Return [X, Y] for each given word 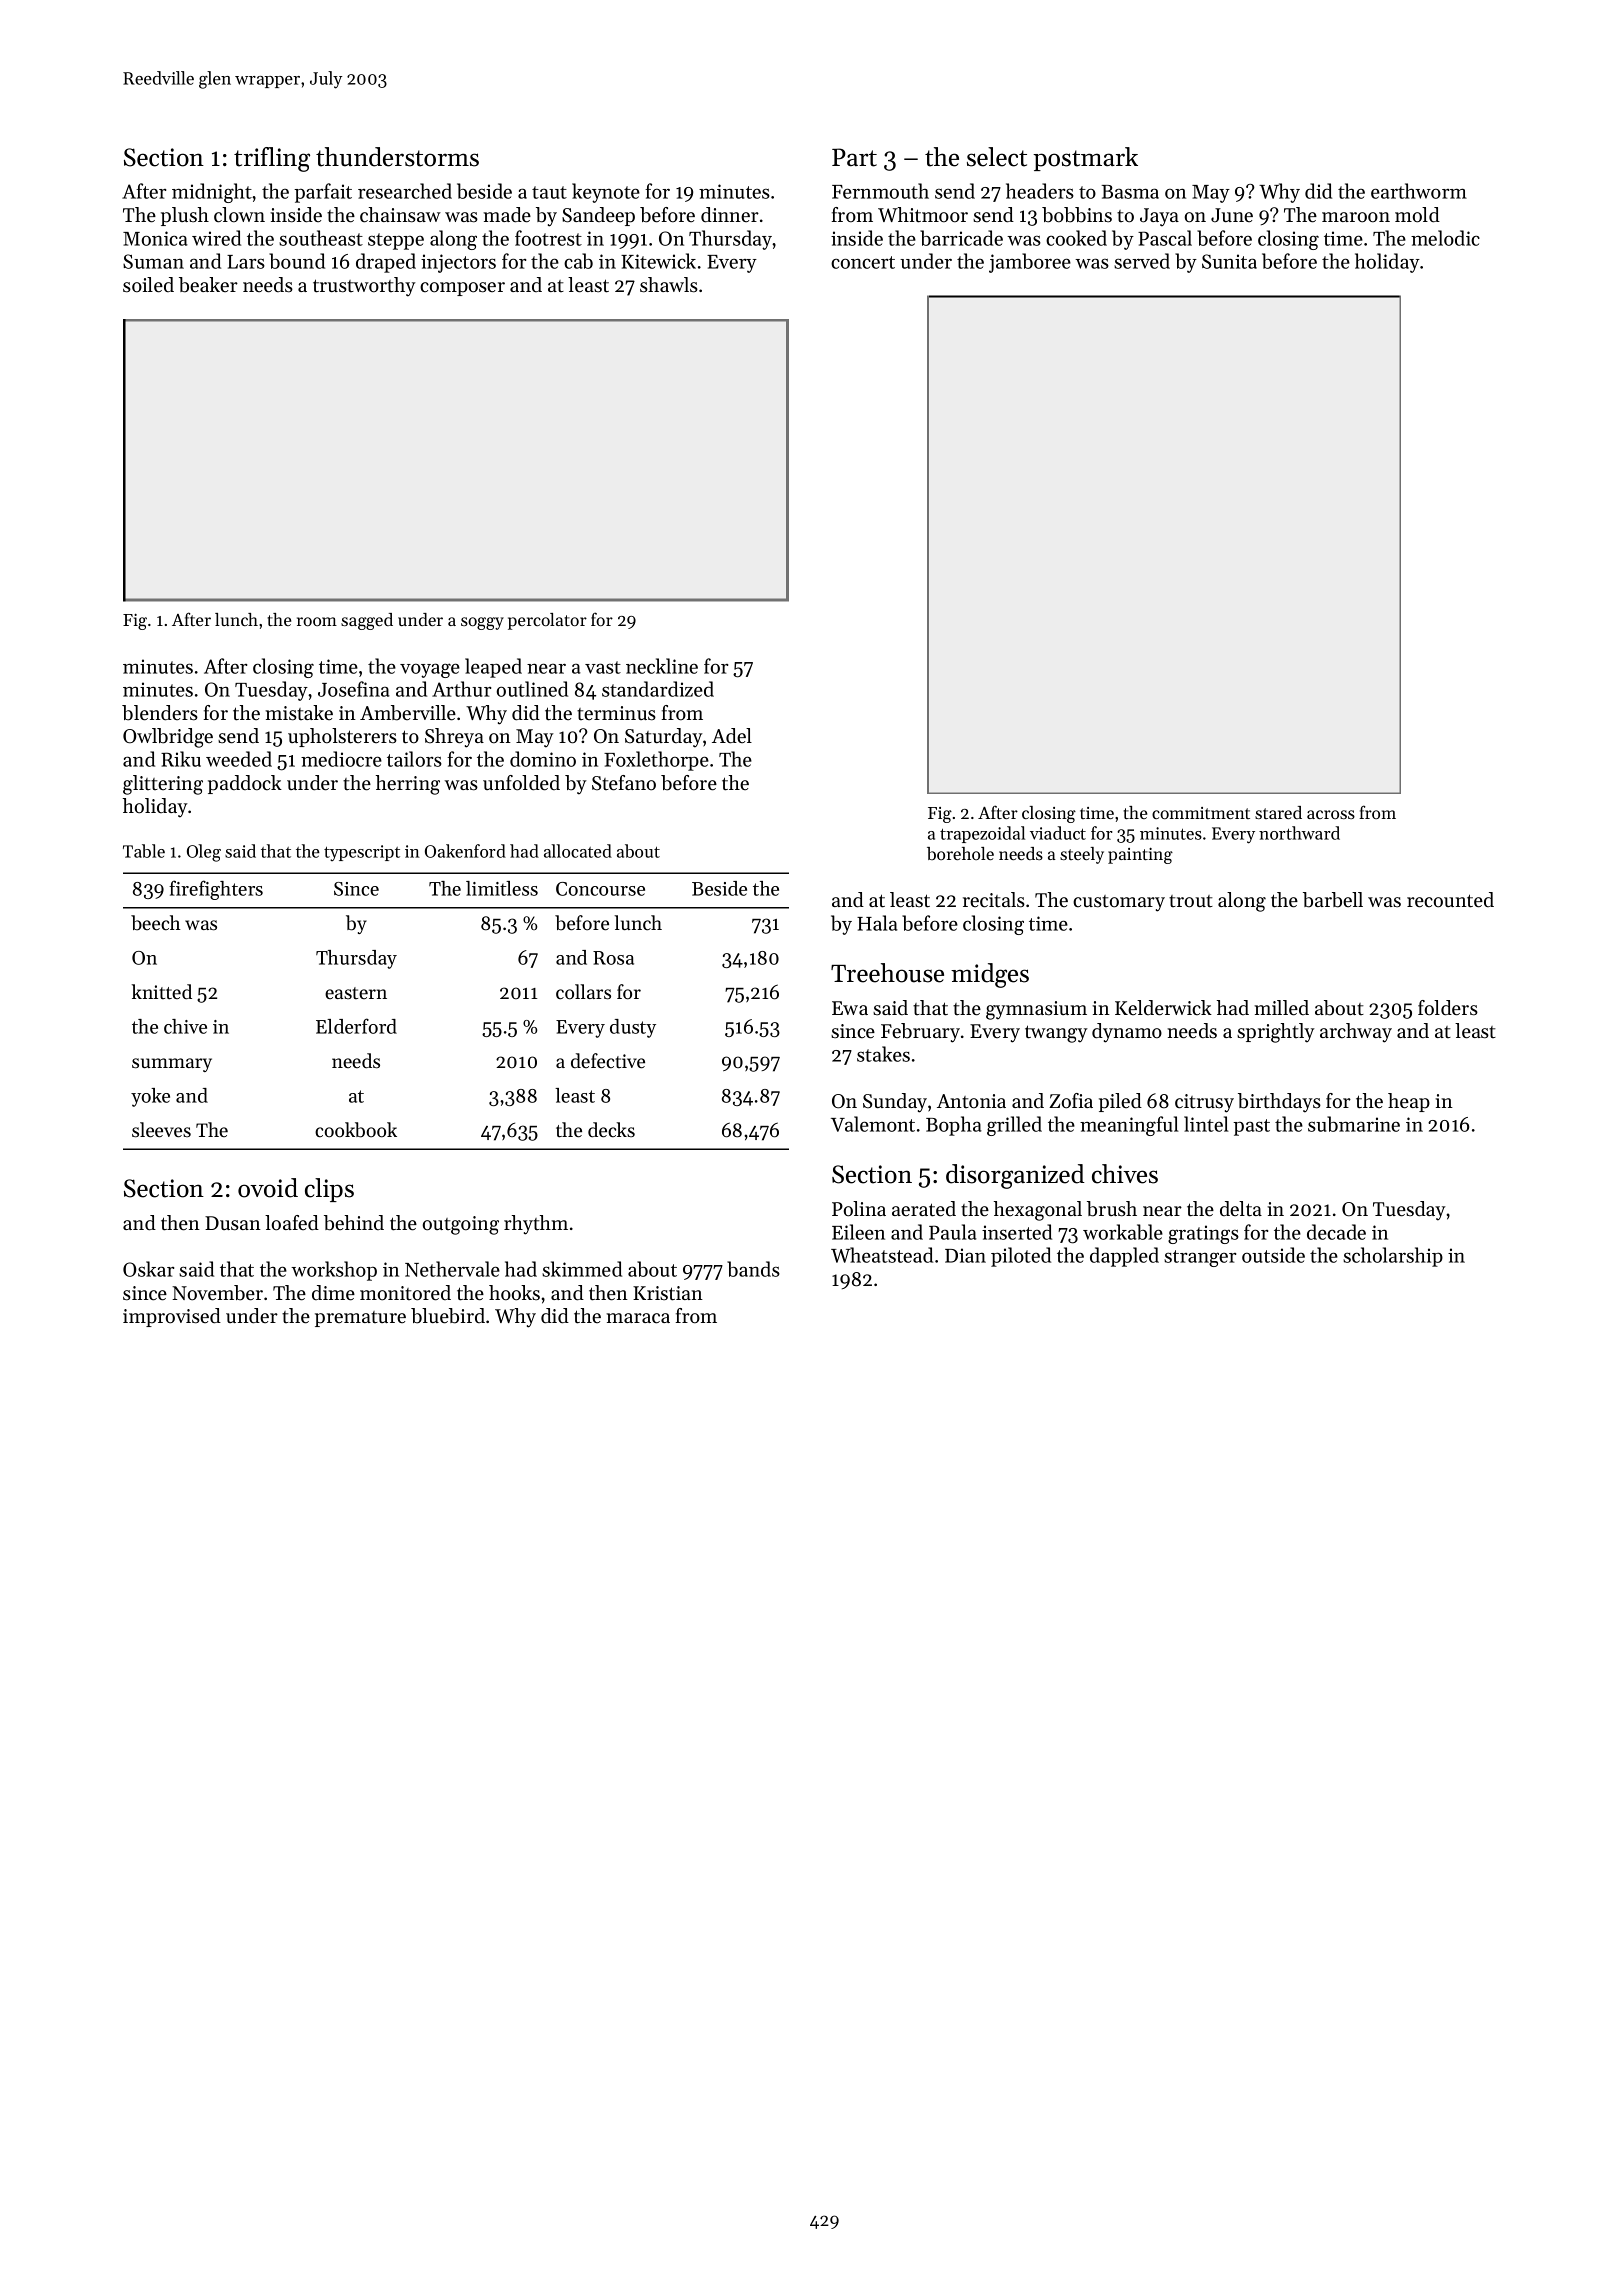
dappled [1124, 1257]
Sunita [1229, 261]
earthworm [1419, 191]
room [317, 621]
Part [854, 157]
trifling [272, 159]
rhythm [536, 1225]
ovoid [268, 1188]
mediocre [341, 759]
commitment [1201, 813]
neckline [662, 666]
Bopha [954, 1126]
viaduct [1058, 833]
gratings [1203, 1234]
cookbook [356, 1130]
